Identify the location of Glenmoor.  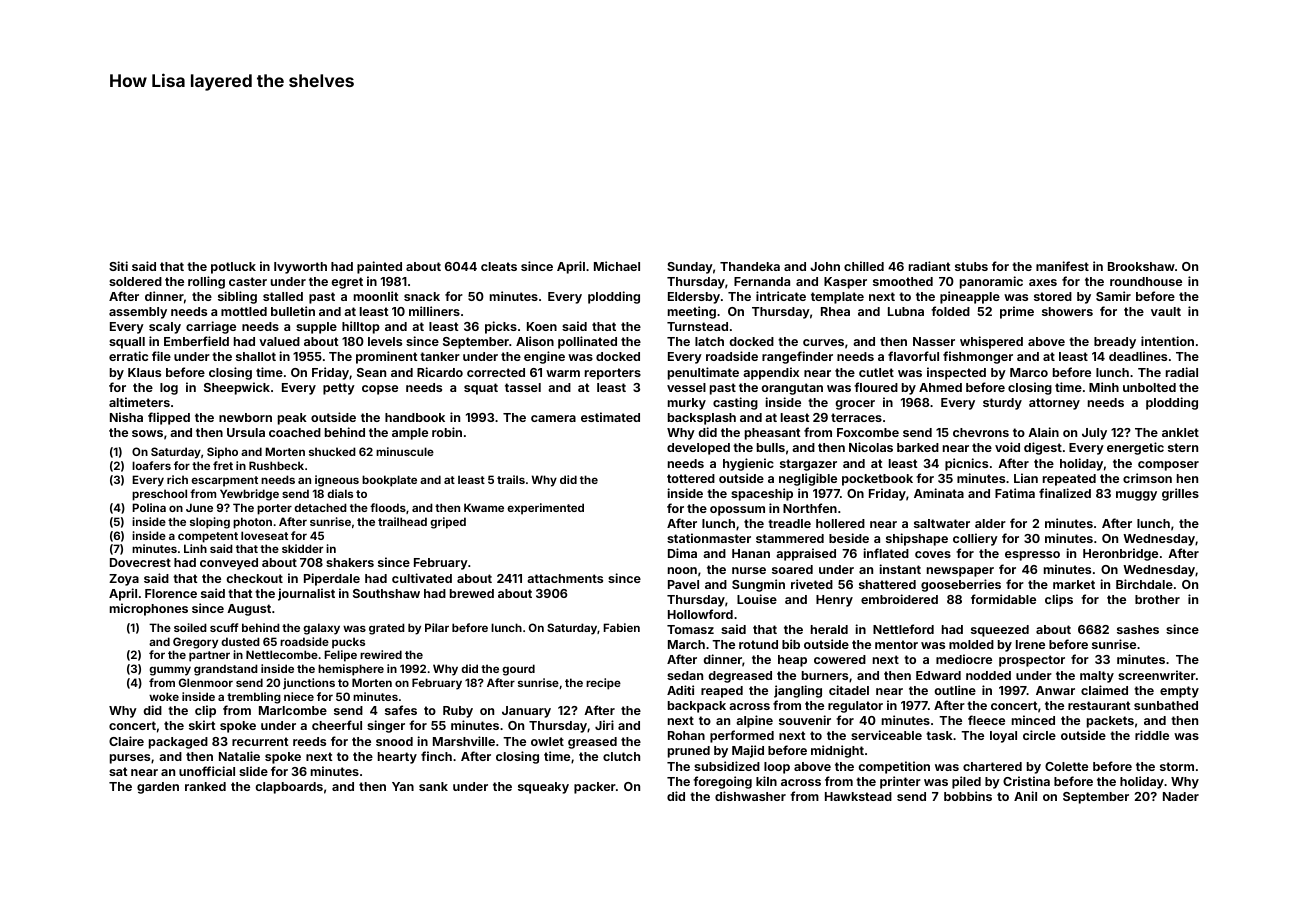
(206, 682).
